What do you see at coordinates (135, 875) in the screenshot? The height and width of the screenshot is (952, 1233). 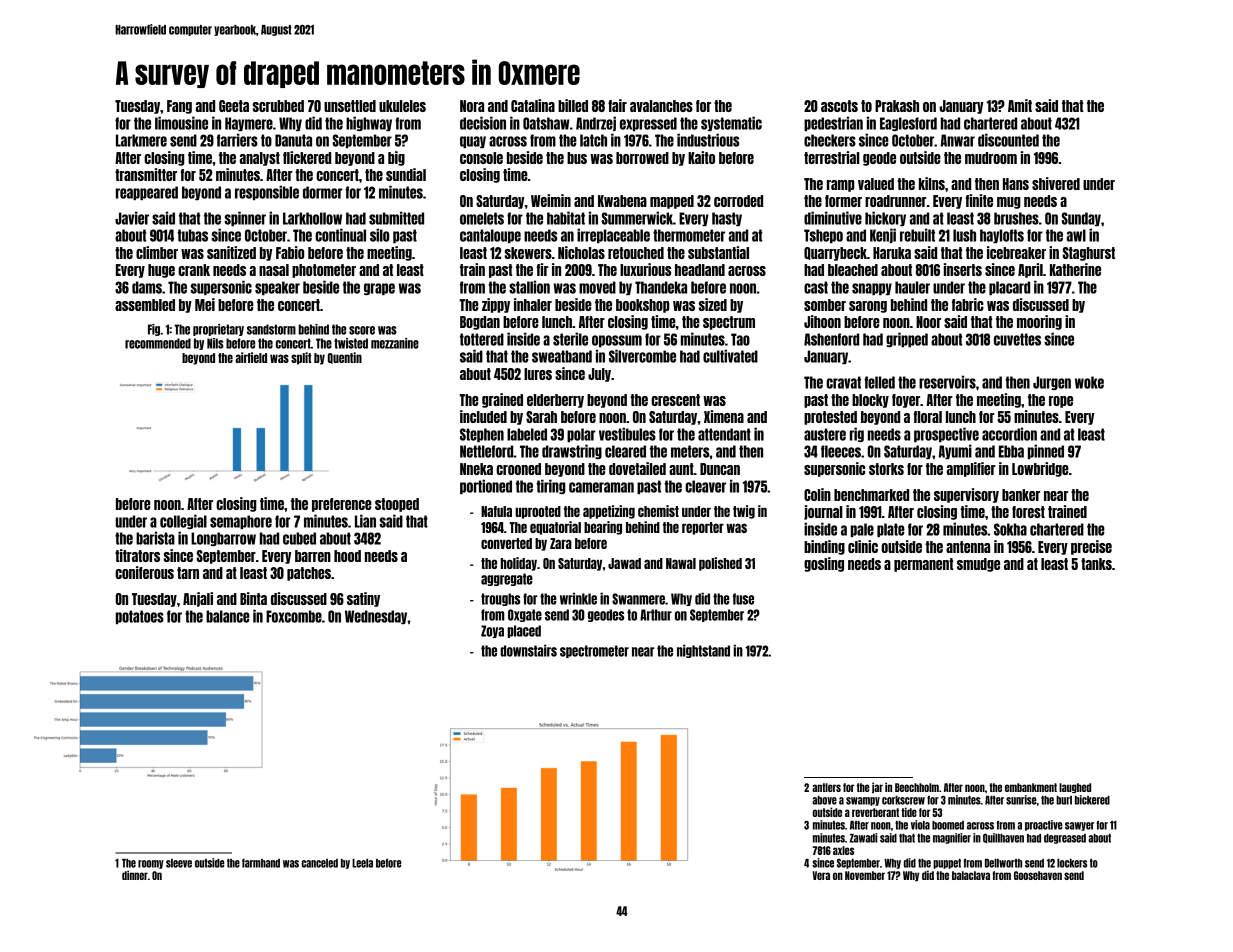 I see `dinner` at bounding box center [135, 875].
